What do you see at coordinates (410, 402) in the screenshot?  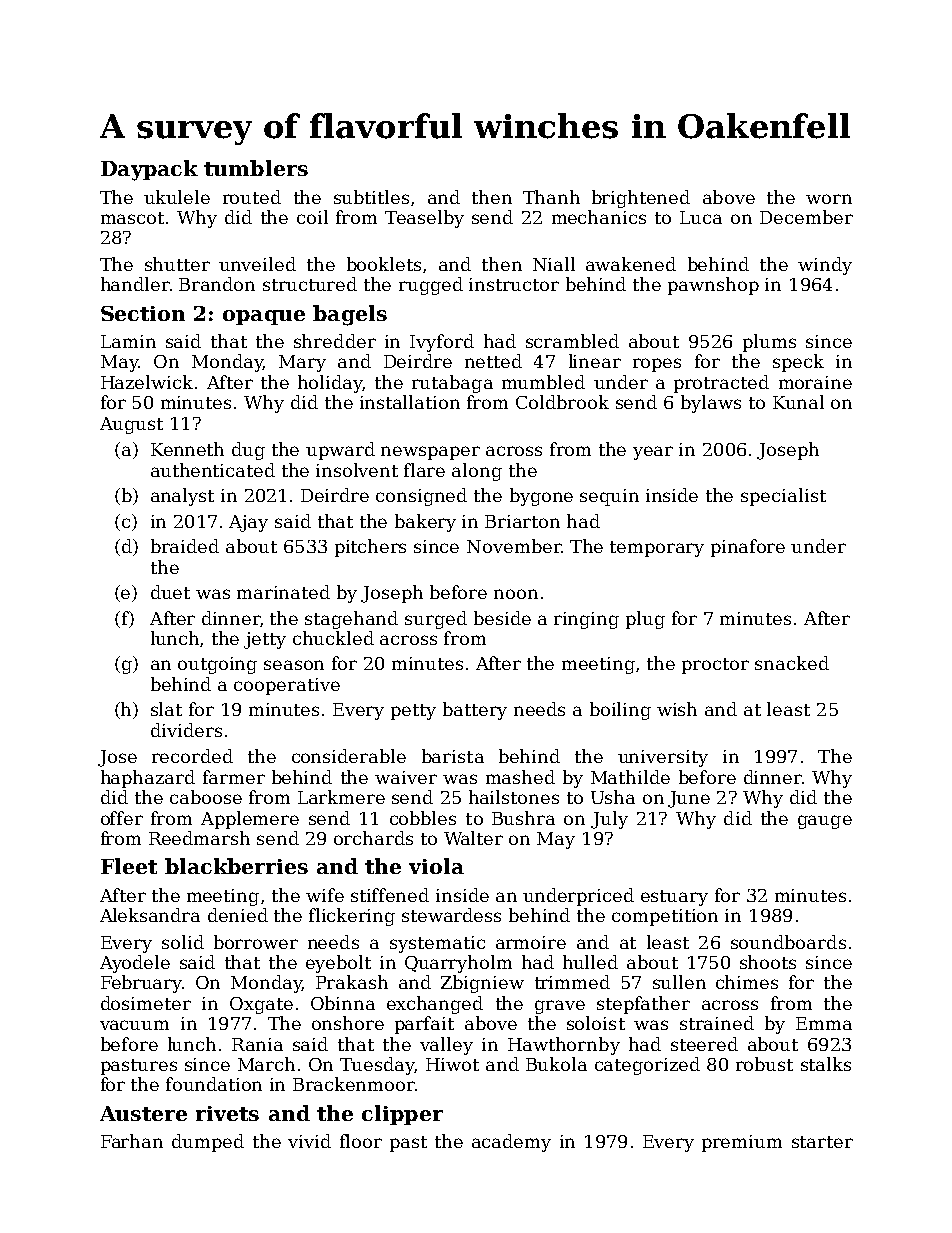 I see `installation` at bounding box center [410, 402].
